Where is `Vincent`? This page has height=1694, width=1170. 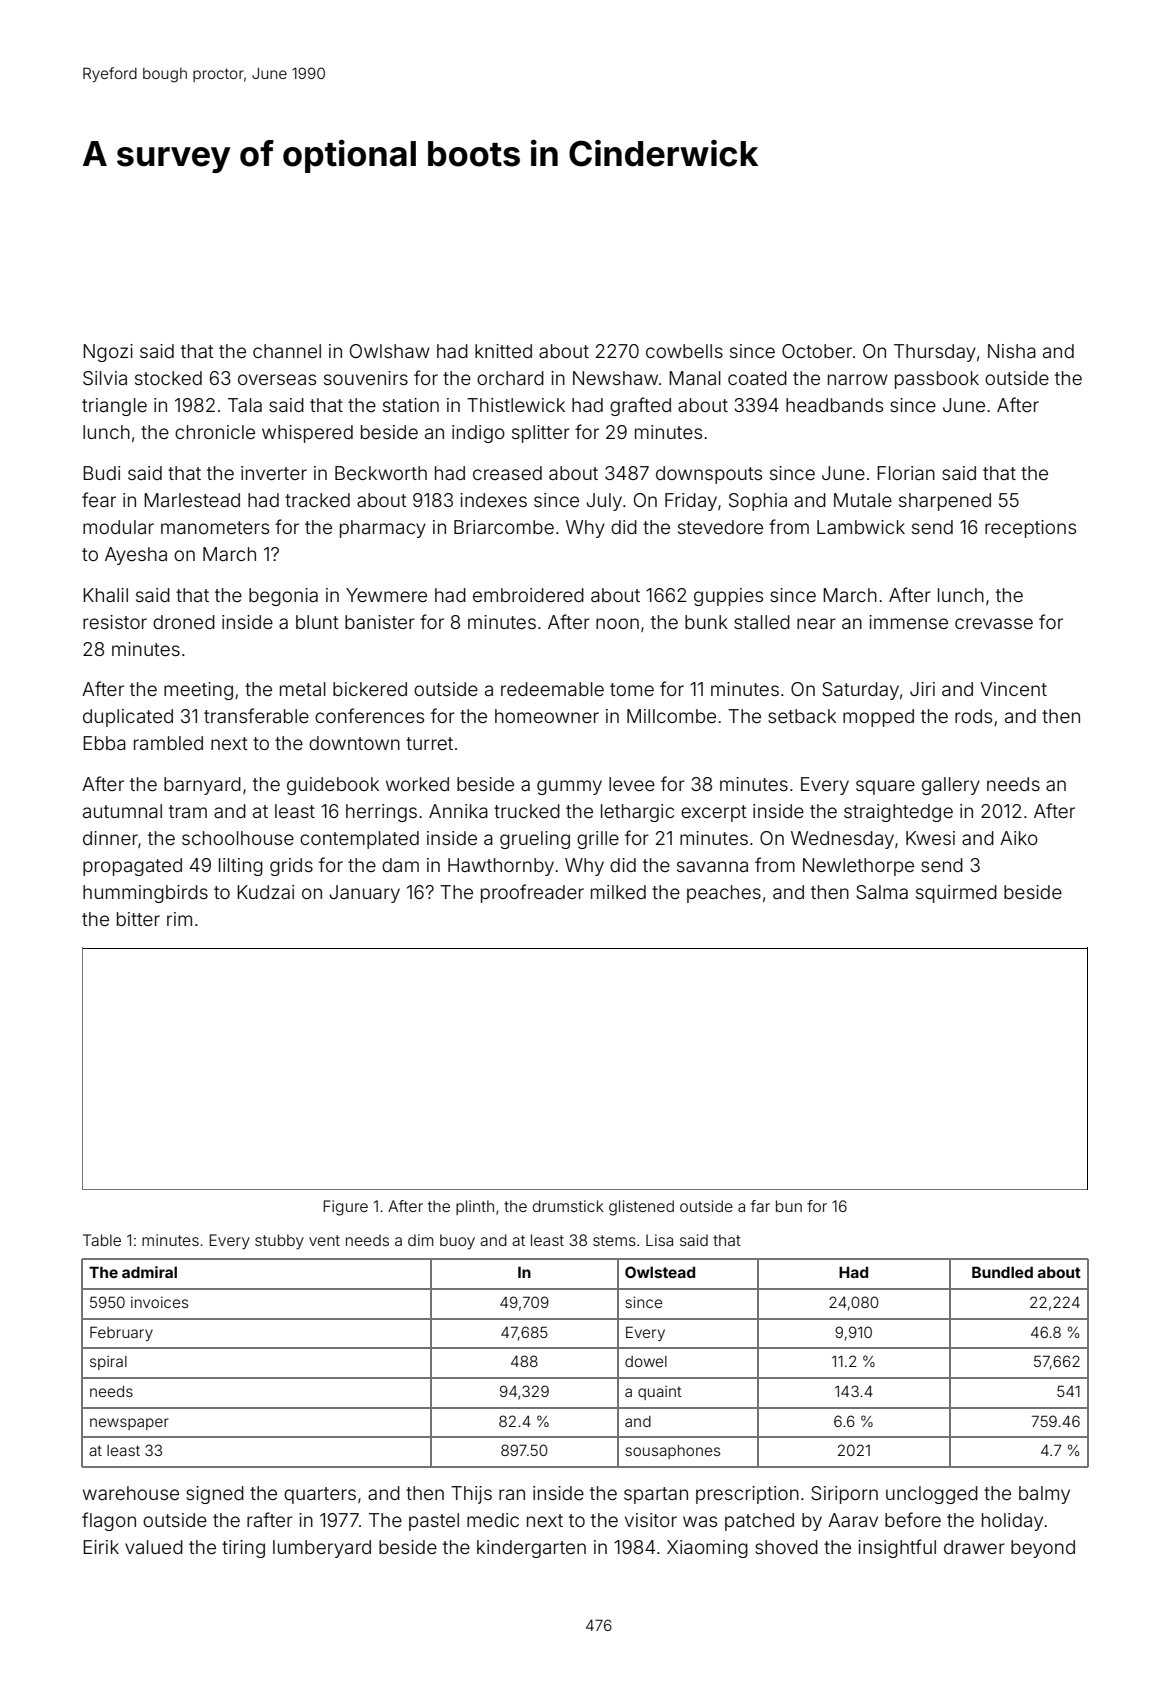
Vincent is located at coordinates (1013, 689).
